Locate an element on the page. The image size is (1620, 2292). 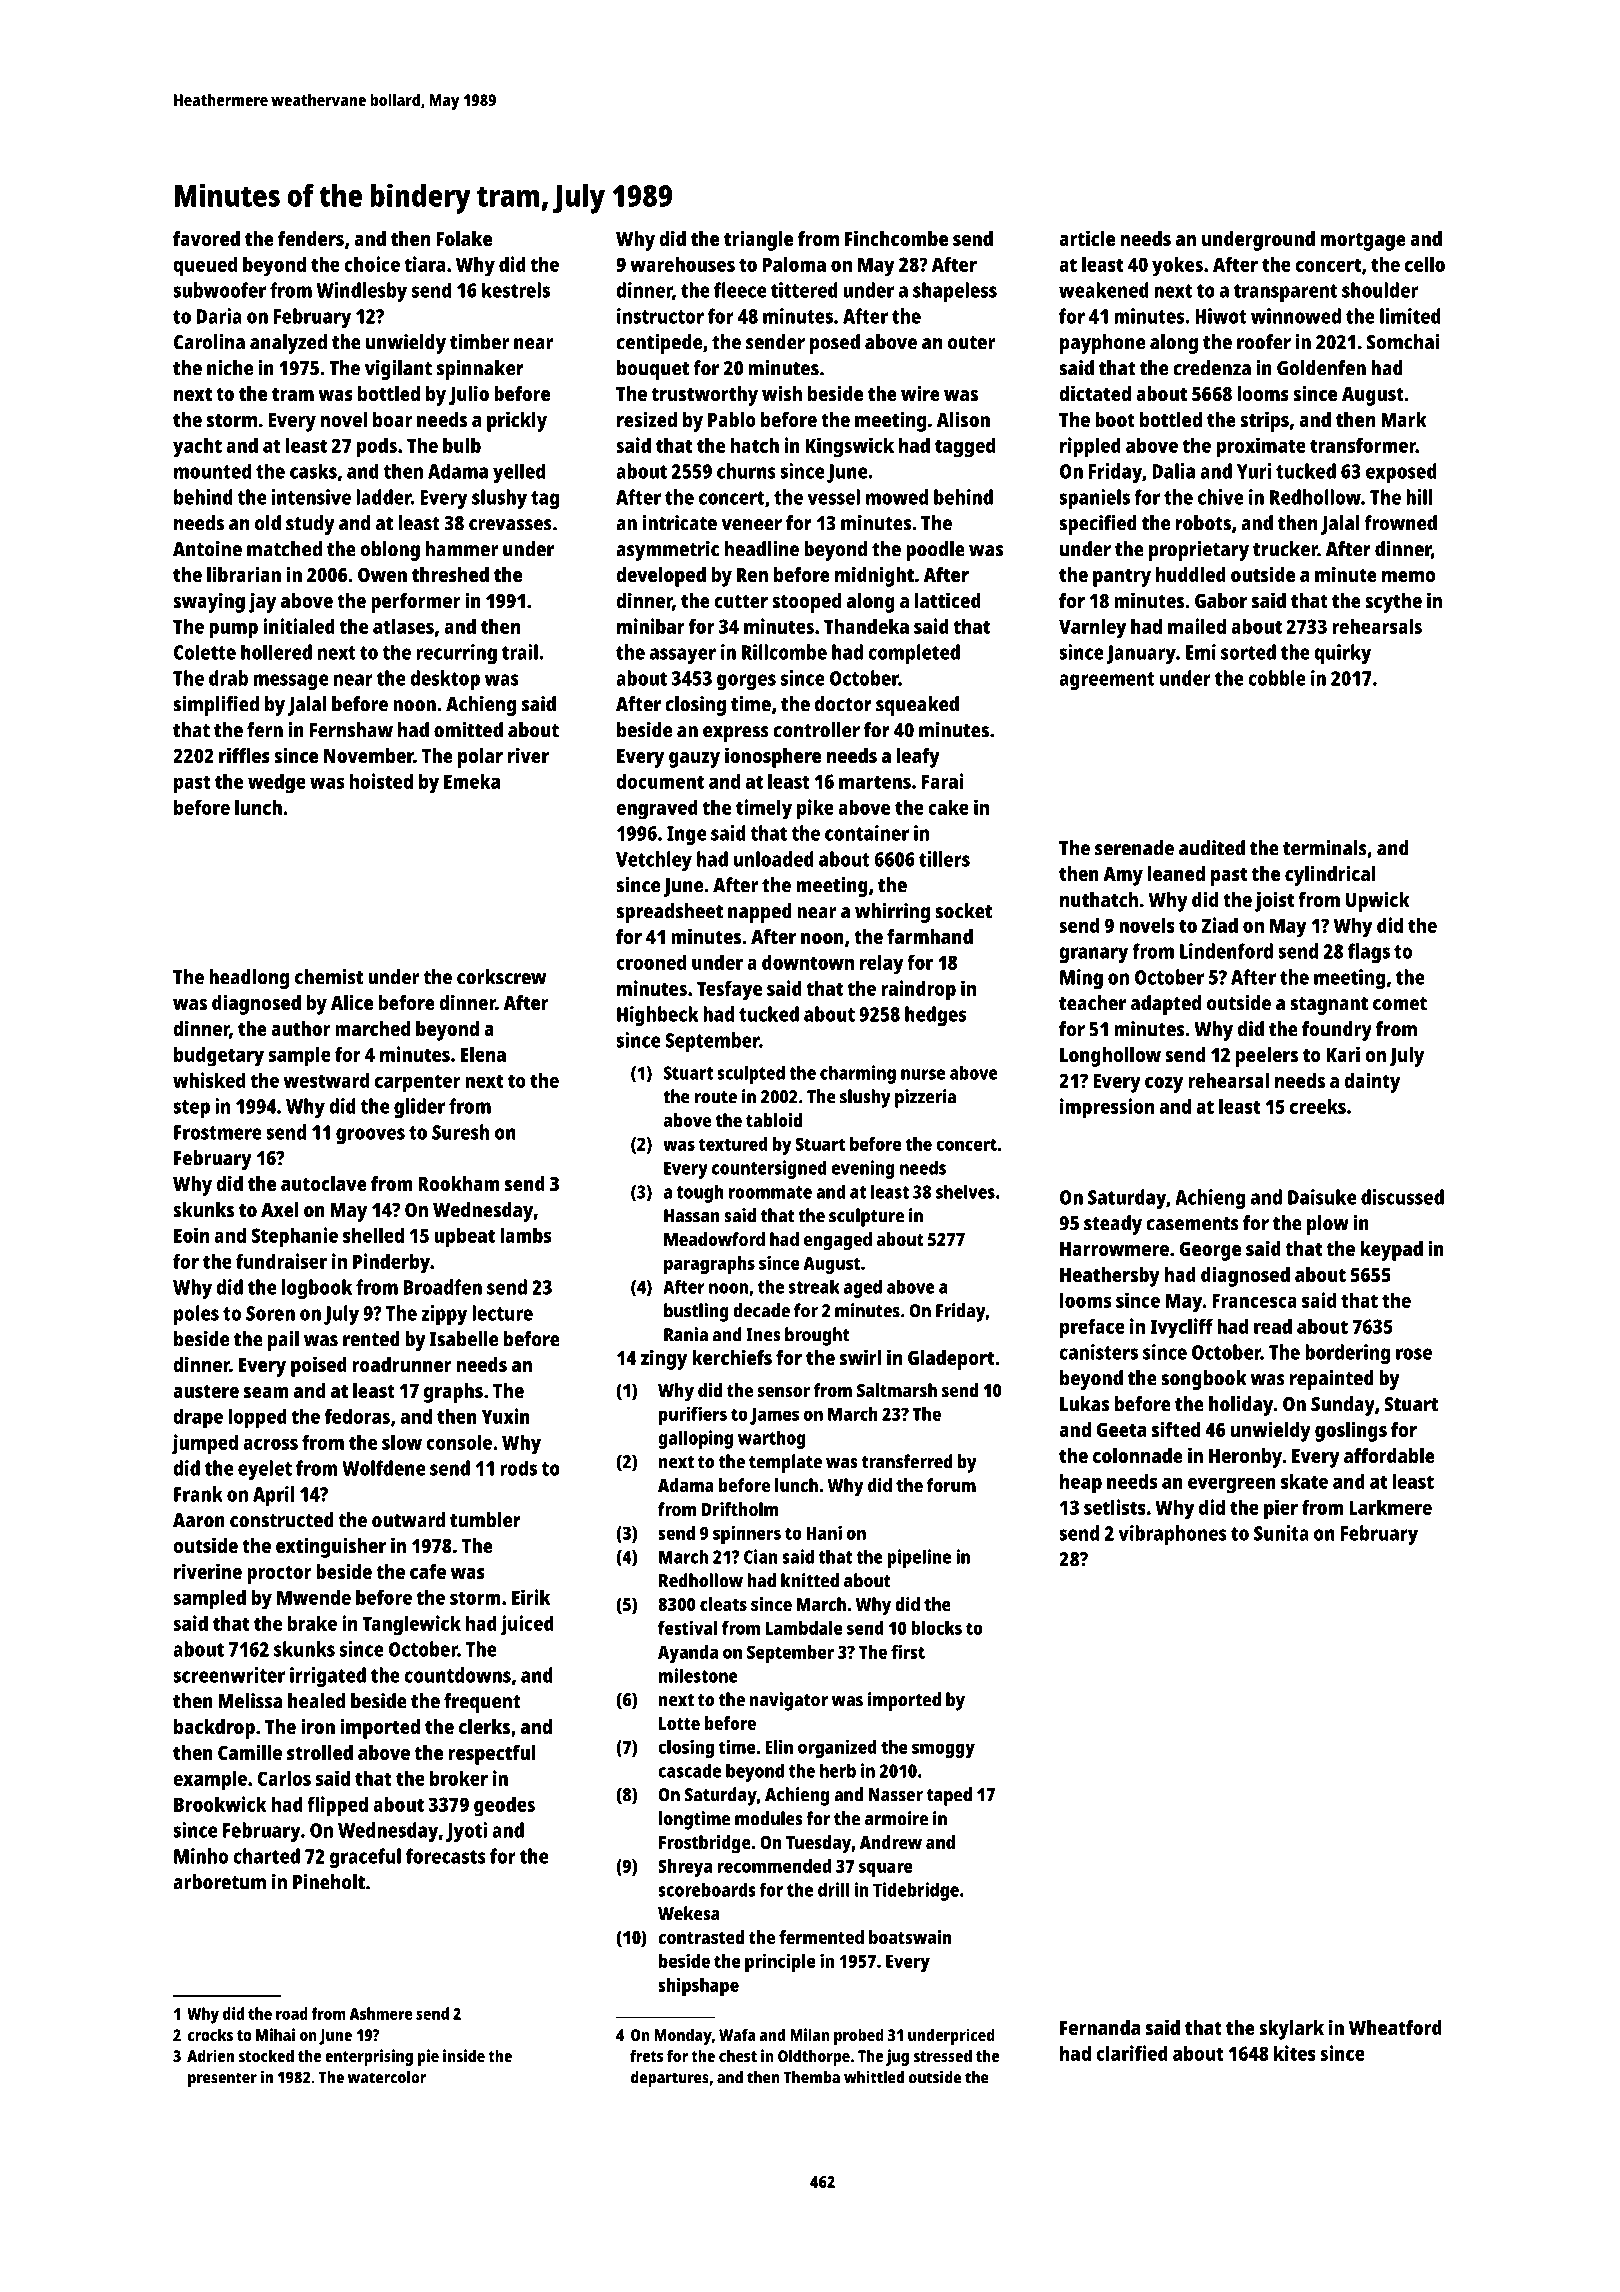
January is located at coordinates (1141, 654).
